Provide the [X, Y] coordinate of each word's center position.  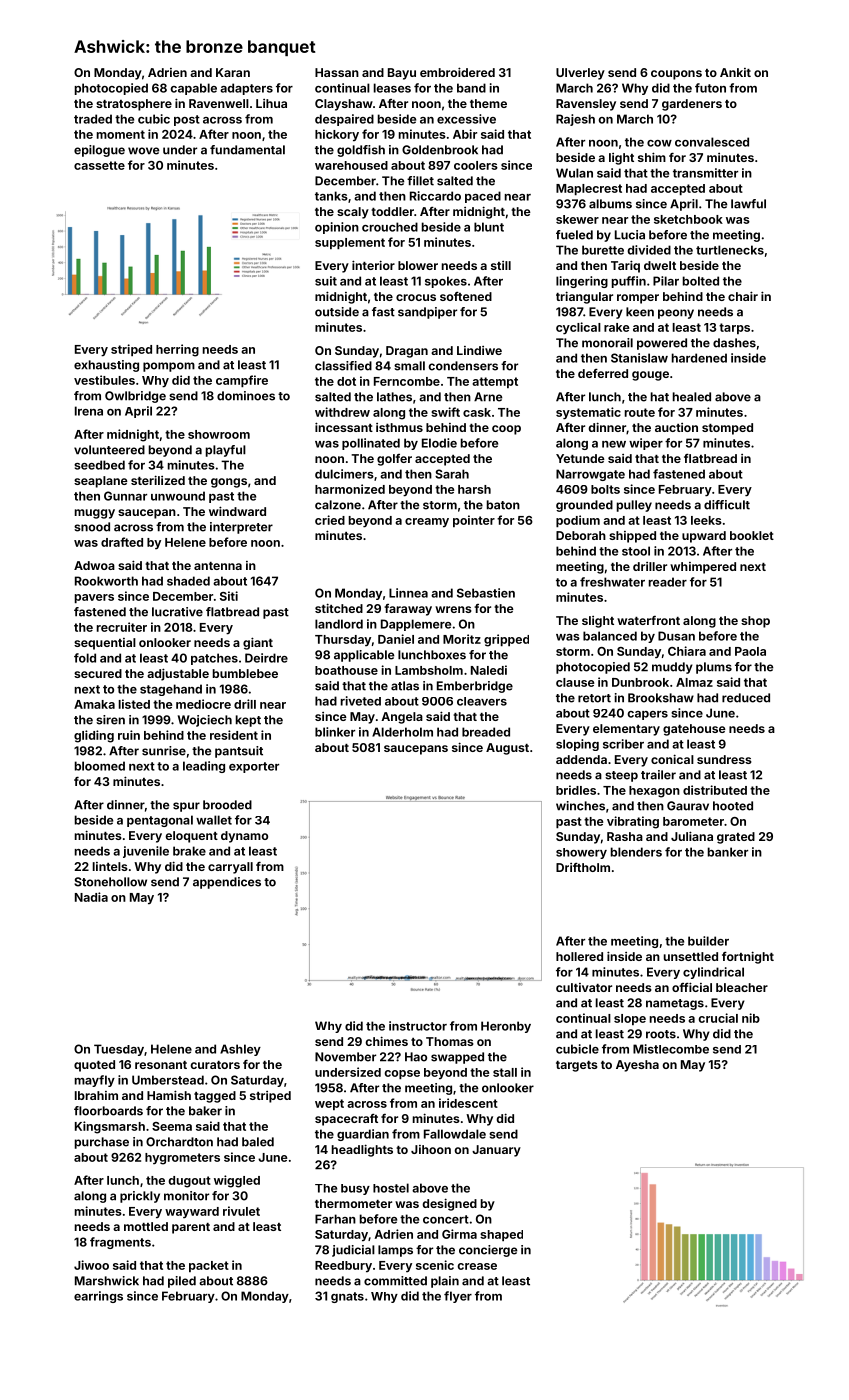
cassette [99, 165]
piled [182, 1282]
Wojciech [205, 721]
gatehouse [694, 730]
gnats [347, 1297]
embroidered [457, 72]
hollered [579, 956]
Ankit [735, 72]
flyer [458, 1297]
